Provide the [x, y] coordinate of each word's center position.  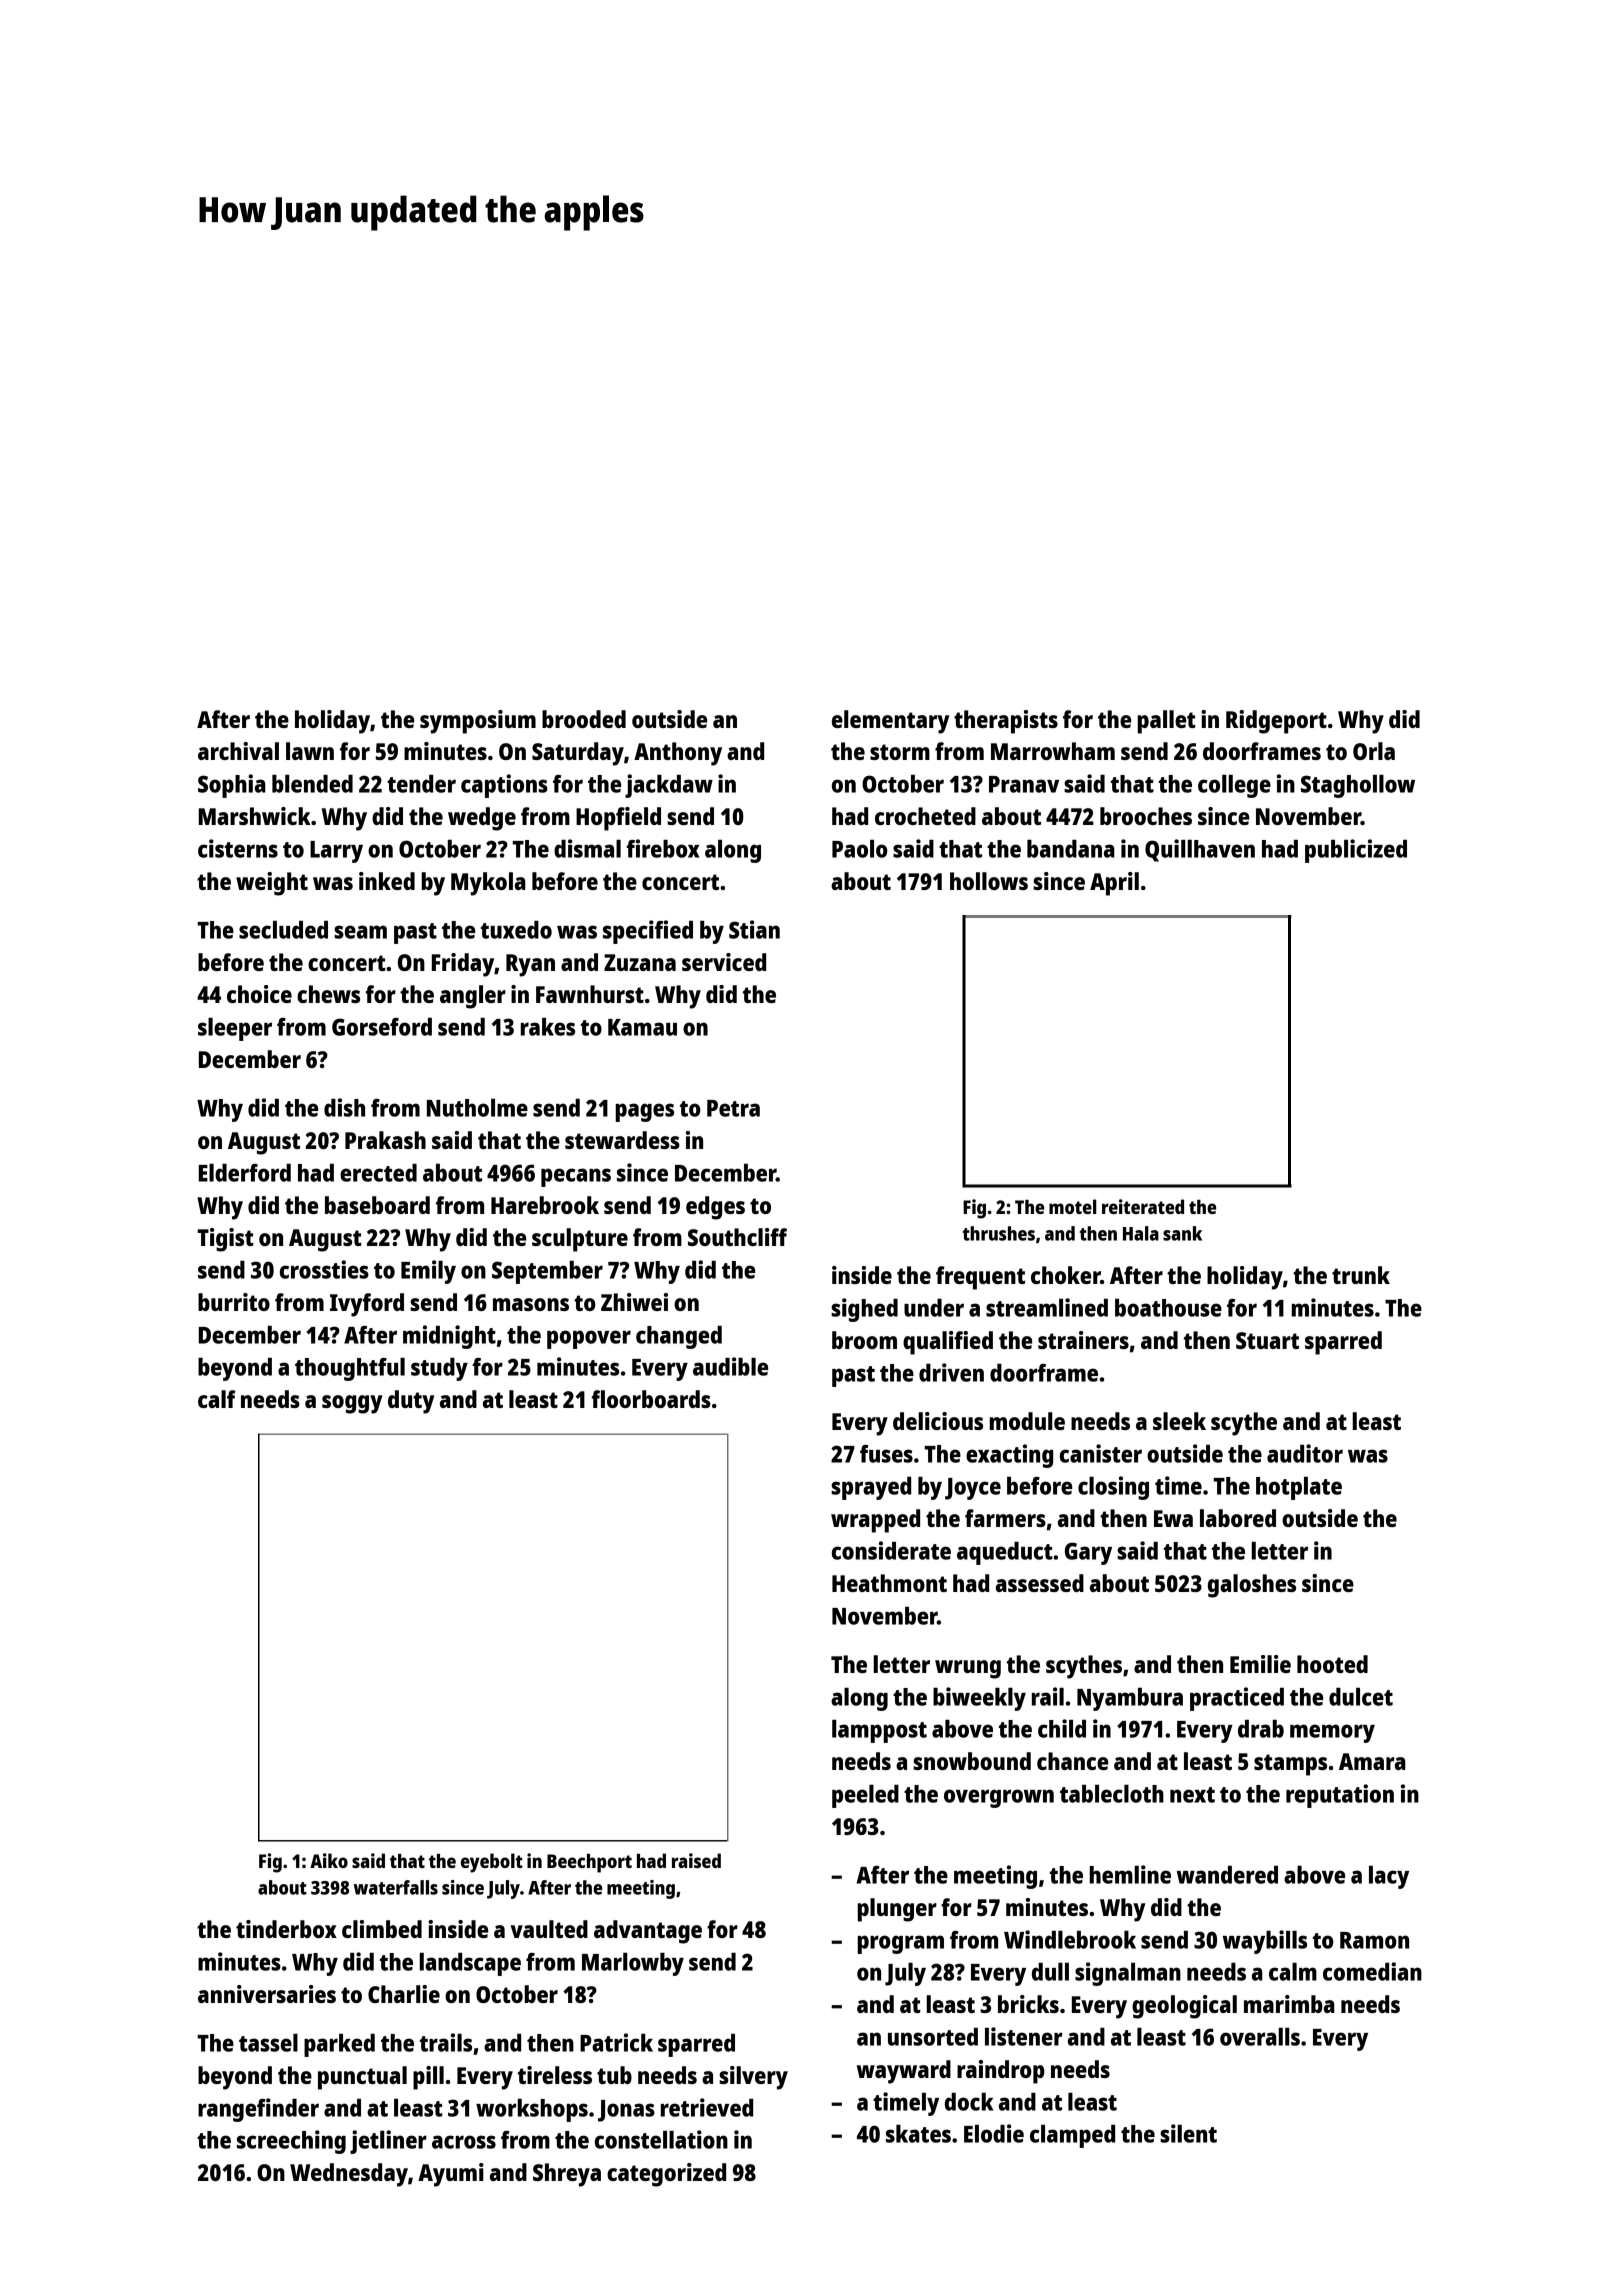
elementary [890, 722]
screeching [291, 2142]
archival [238, 751]
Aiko [329, 1860]
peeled [865, 1796]
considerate [891, 1550]
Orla [1374, 751]
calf [217, 1399]
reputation [1340, 1796]
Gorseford [382, 1027]
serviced [724, 962]
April [1114, 884]
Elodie [994, 2133]
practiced [1237, 1699]
